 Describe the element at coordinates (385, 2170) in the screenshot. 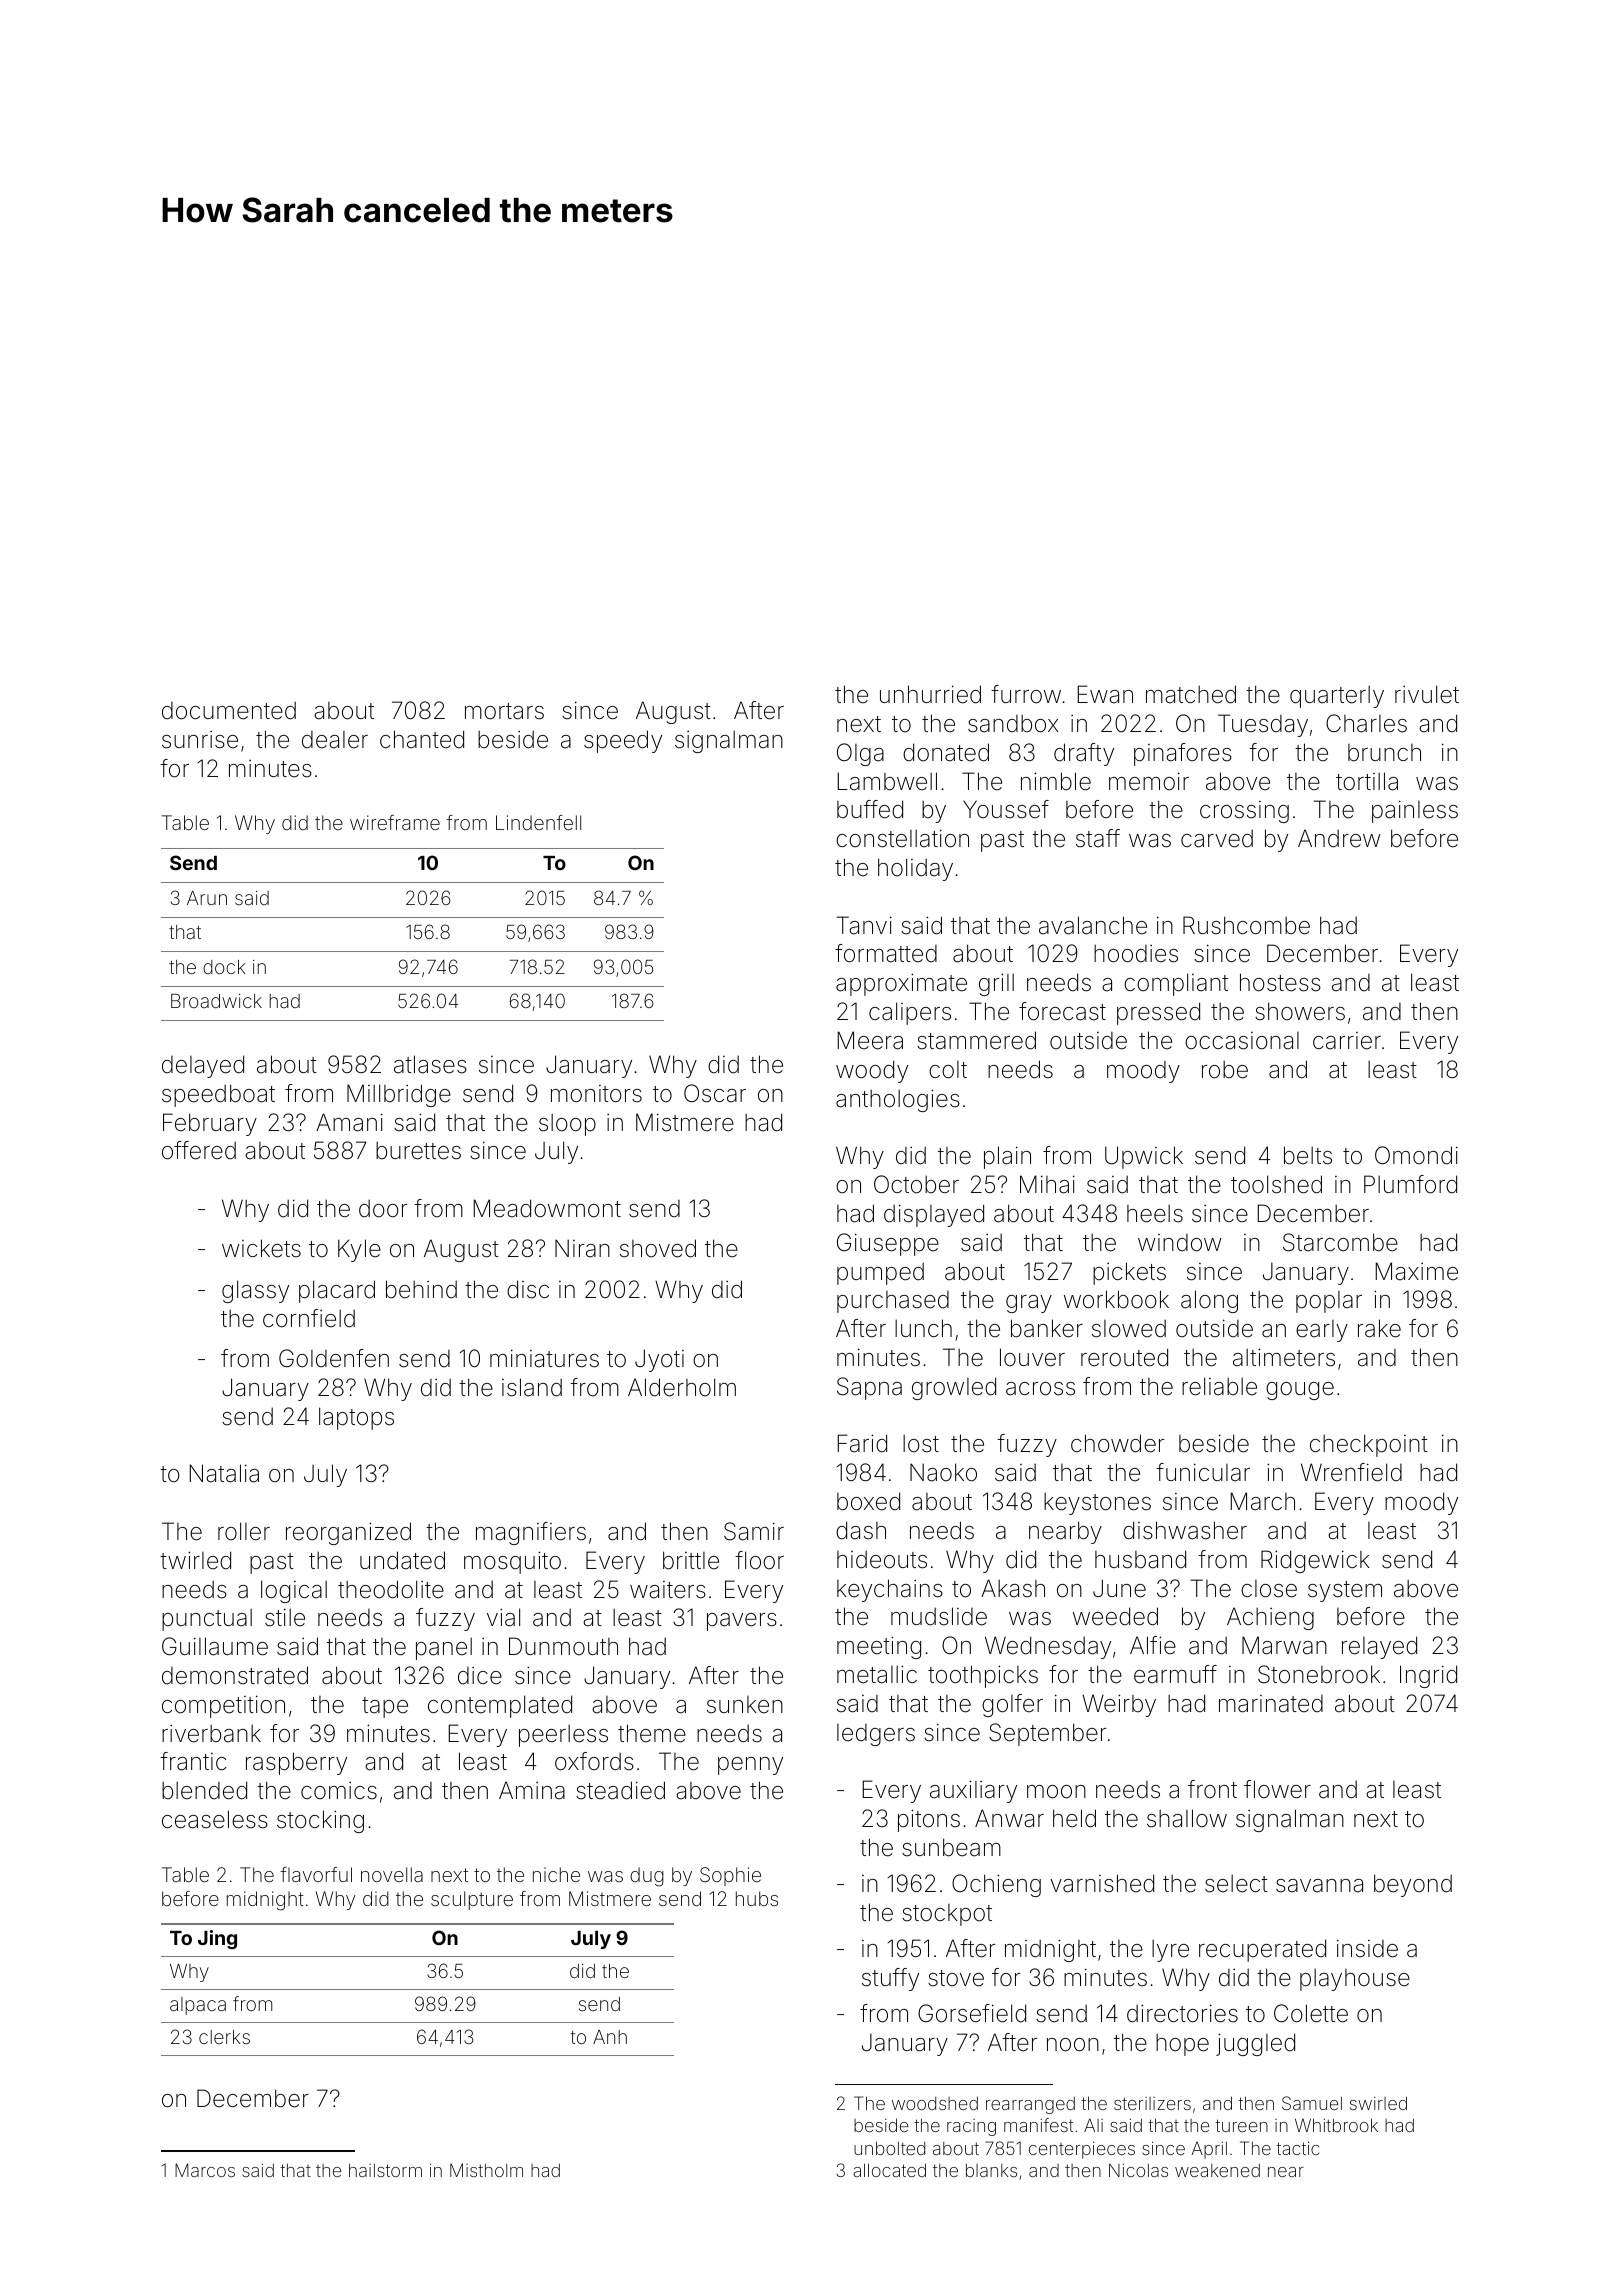

I see `hailstorm` at that location.
